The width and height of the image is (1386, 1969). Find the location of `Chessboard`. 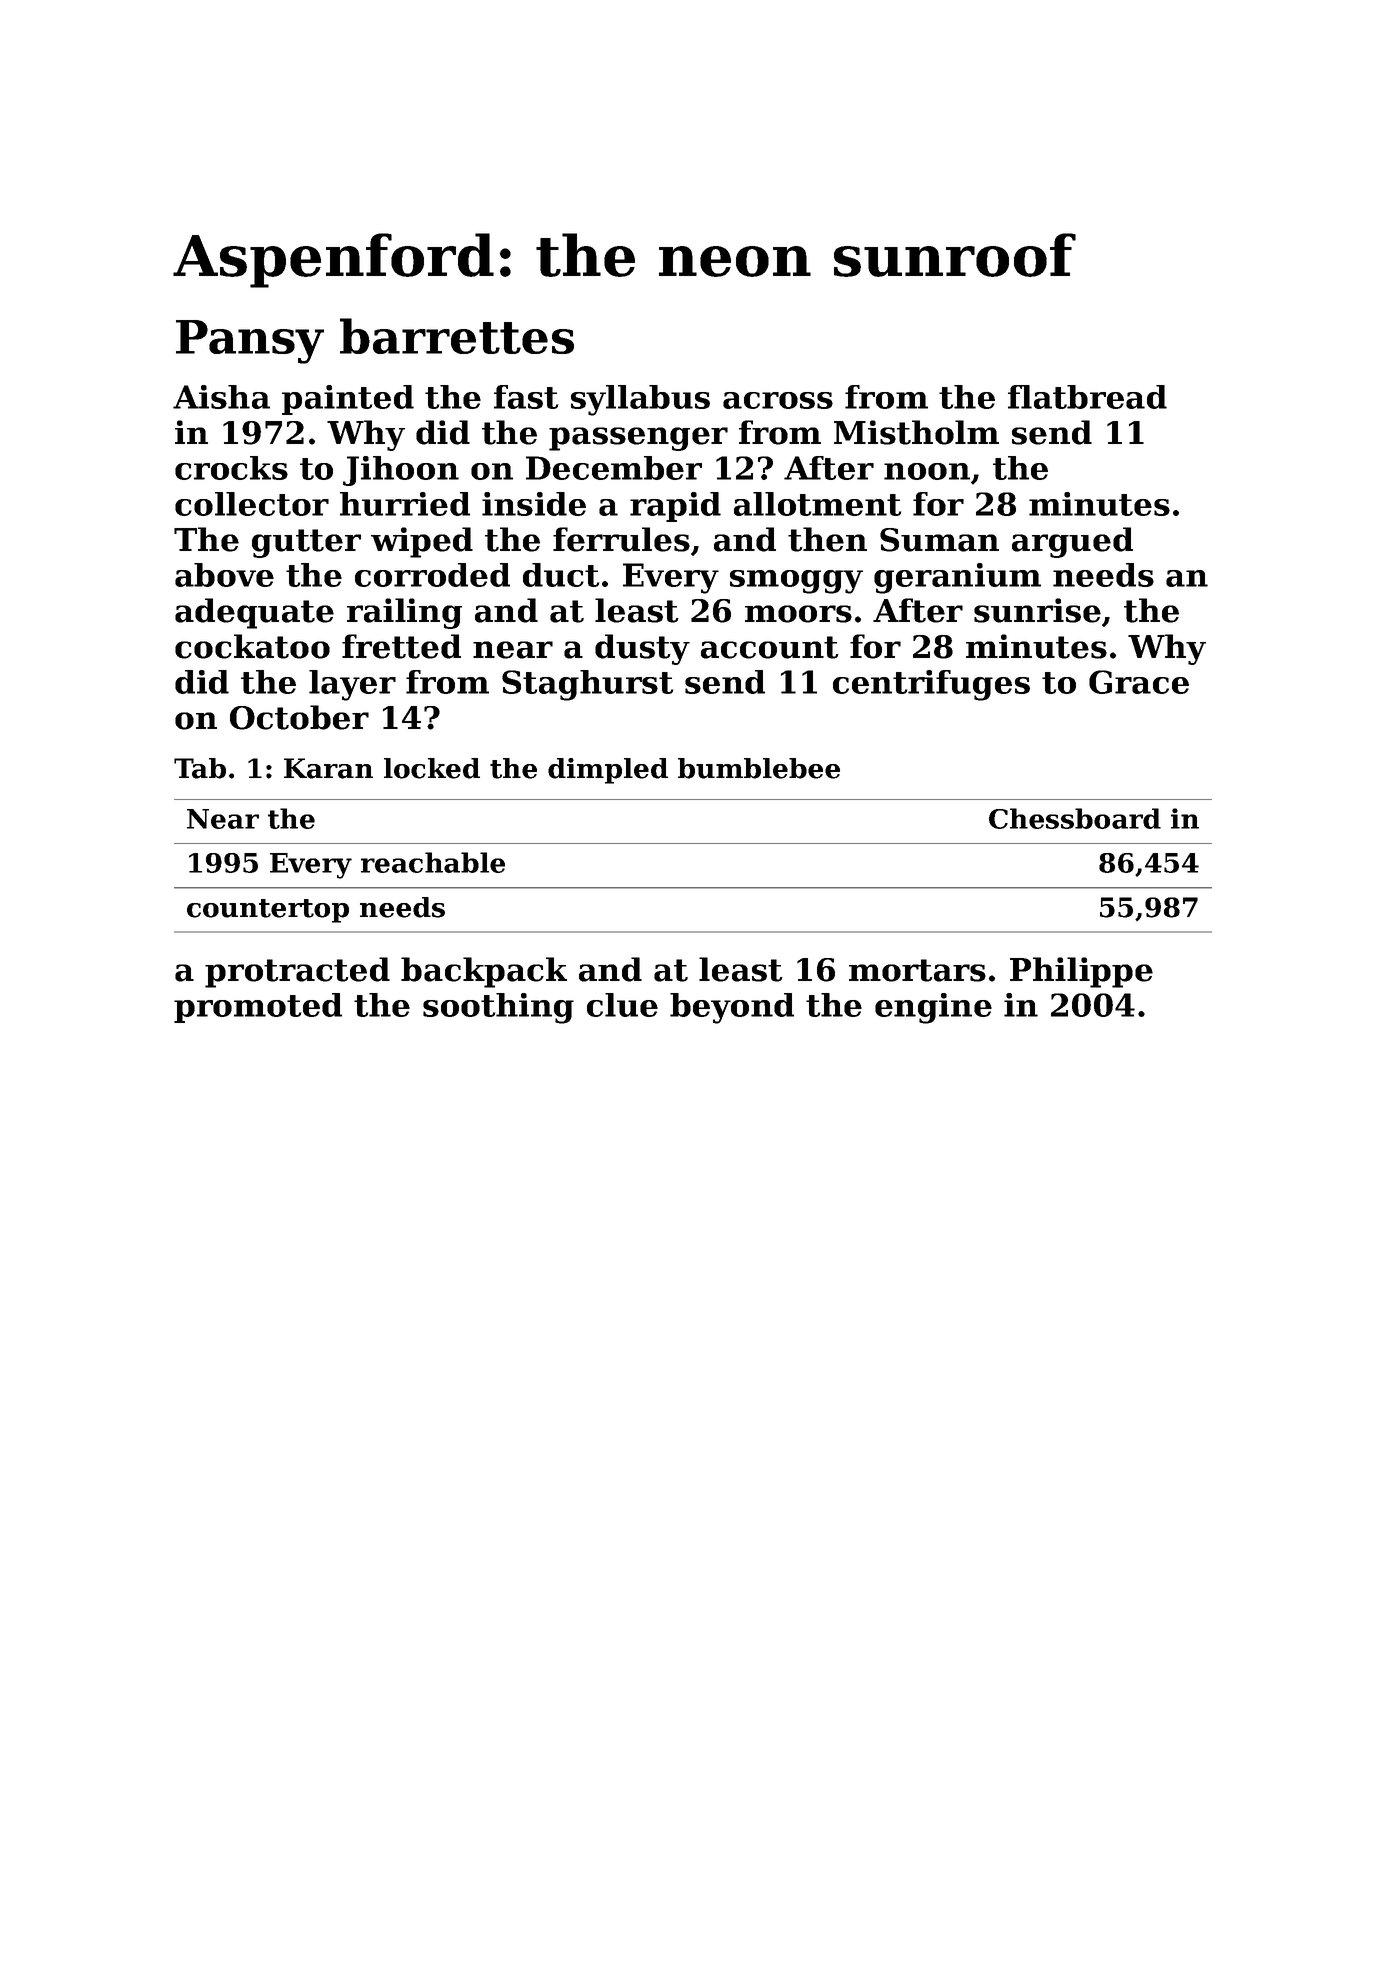

Chessboard is located at coordinates (1075, 818).
